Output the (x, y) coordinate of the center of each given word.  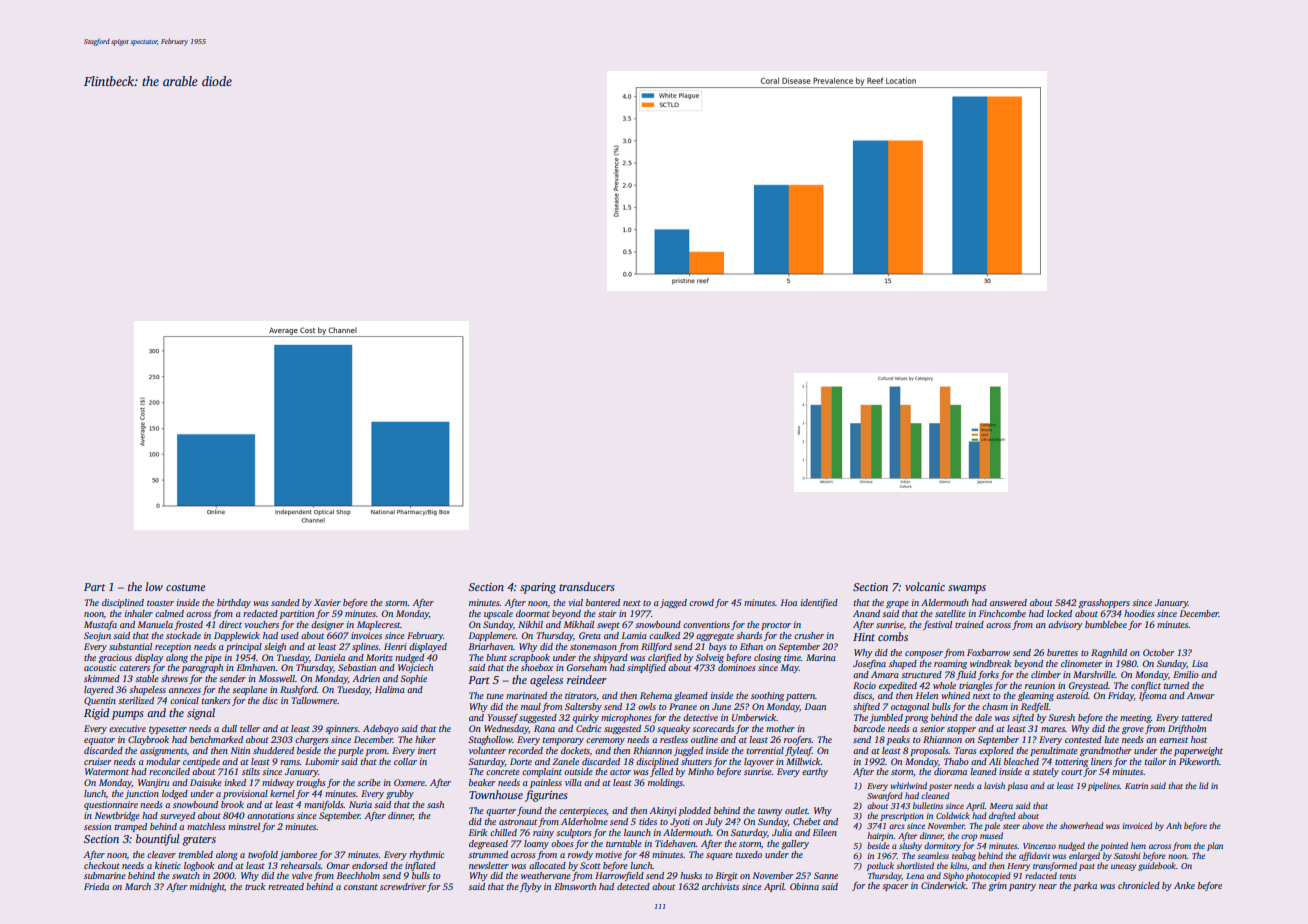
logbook (199, 866)
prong (916, 719)
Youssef (503, 718)
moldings (665, 783)
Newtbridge (117, 816)
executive (127, 728)
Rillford (656, 647)
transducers (587, 586)
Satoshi (1127, 855)
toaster (160, 603)
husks (691, 875)
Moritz (379, 657)
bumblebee (1106, 624)
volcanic (925, 586)
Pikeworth (1199, 761)
